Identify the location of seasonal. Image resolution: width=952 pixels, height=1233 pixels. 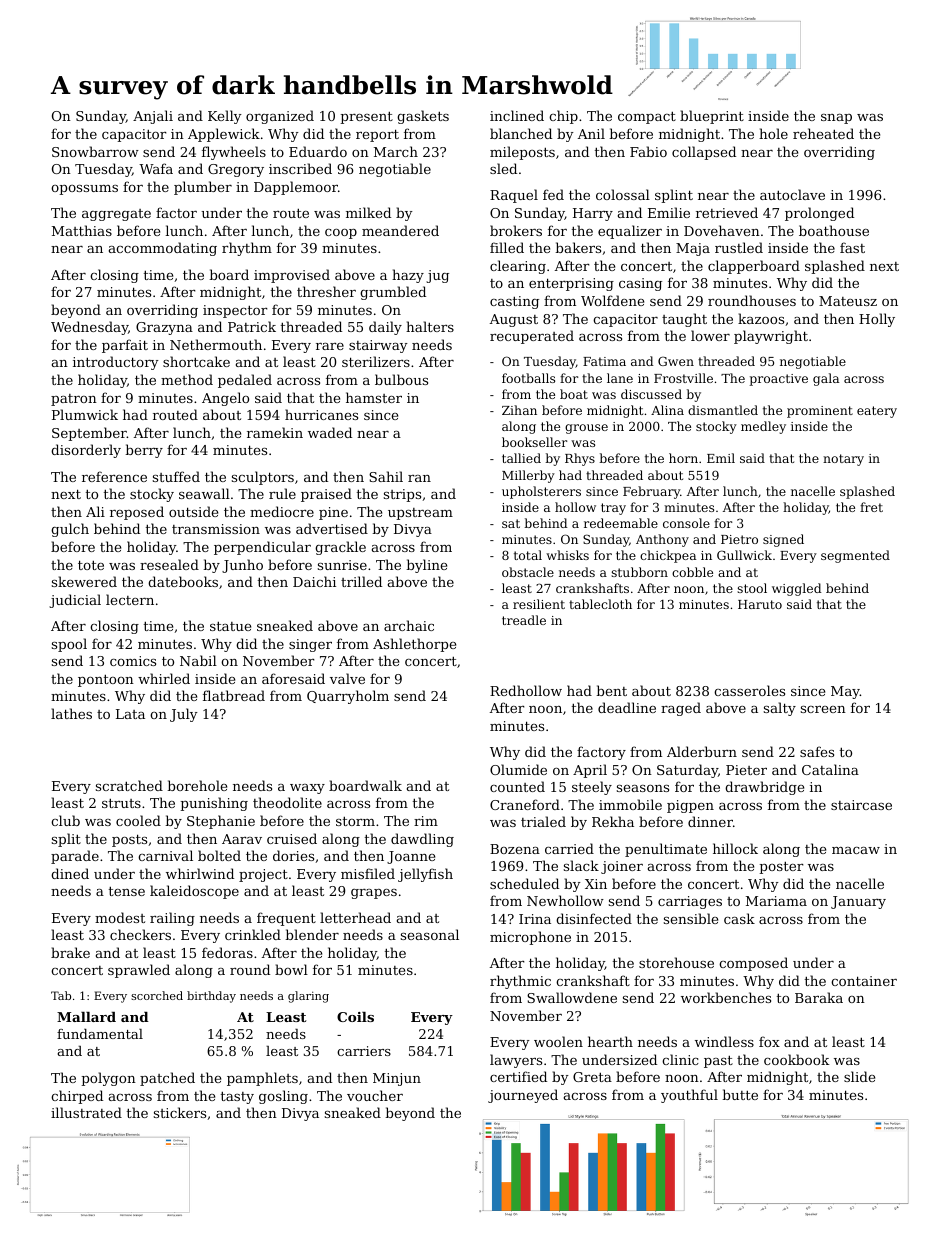
(430, 934).
